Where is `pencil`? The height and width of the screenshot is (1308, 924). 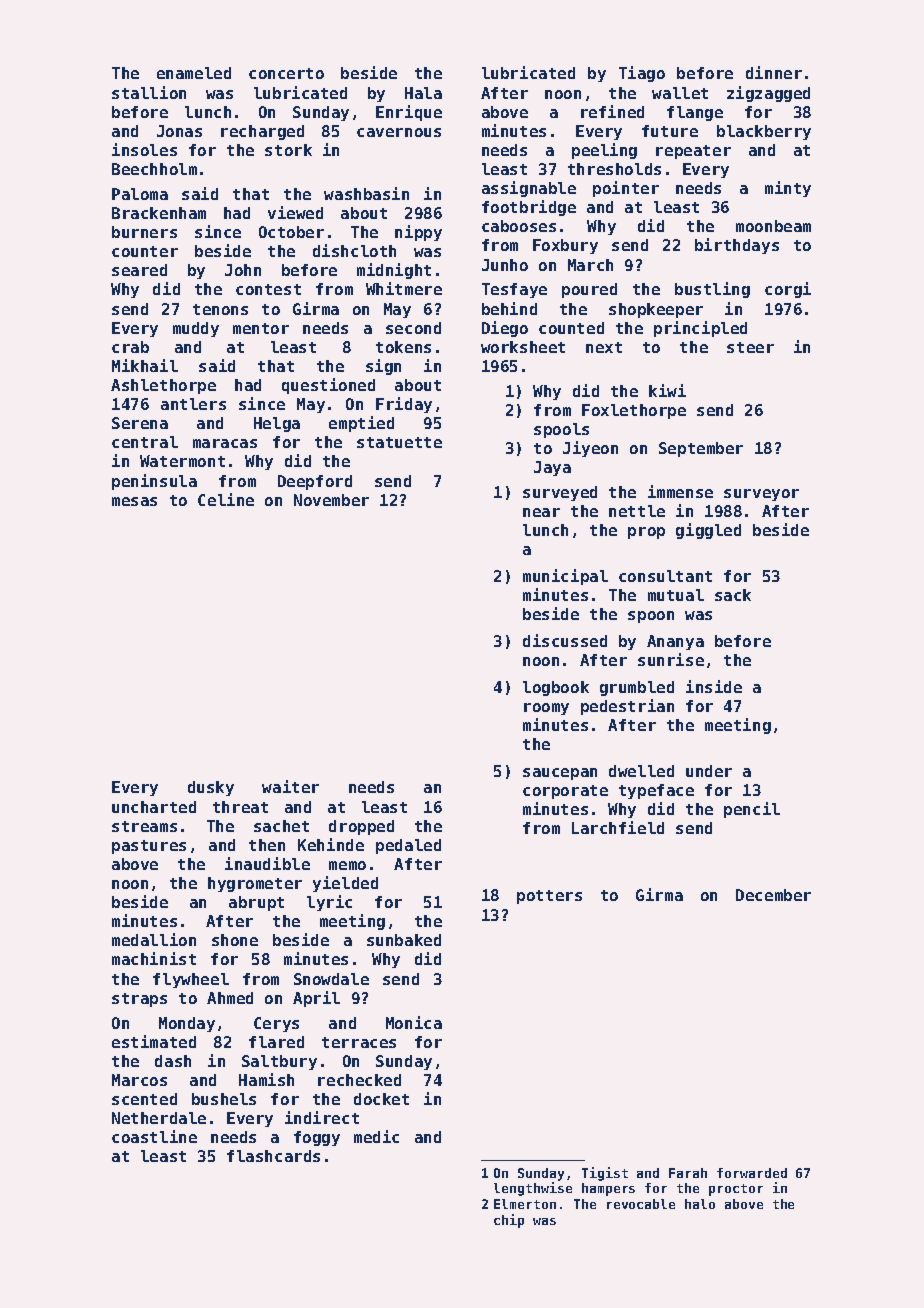 pencil is located at coordinates (752, 810).
